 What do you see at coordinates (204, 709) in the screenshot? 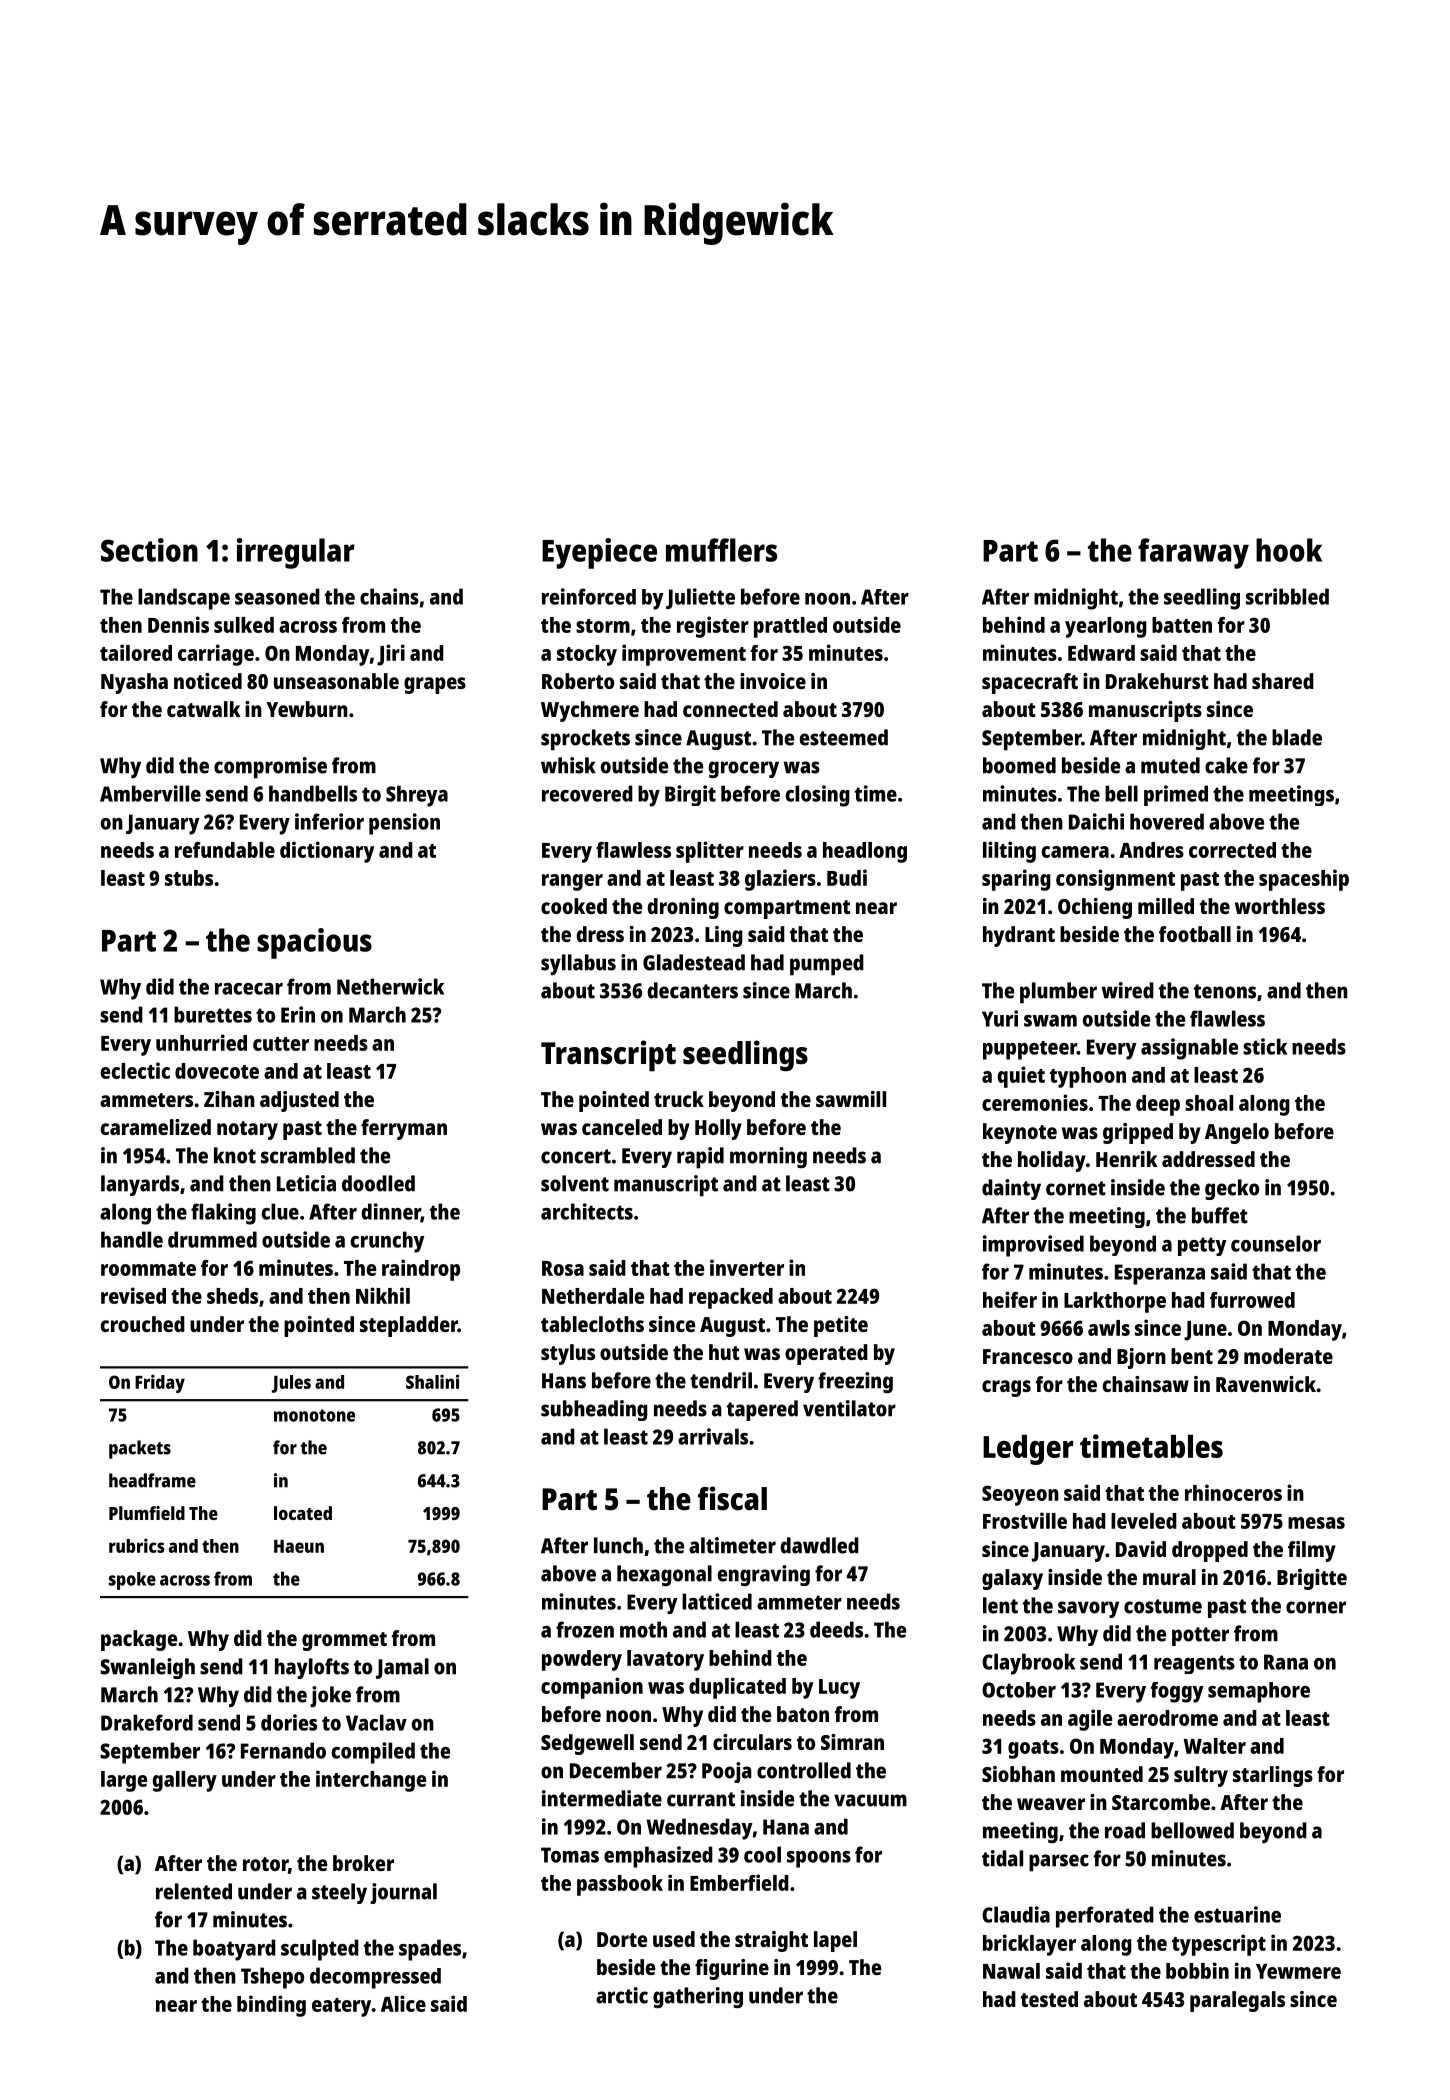
I see `catwalk` at bounding box center [204, 709].
